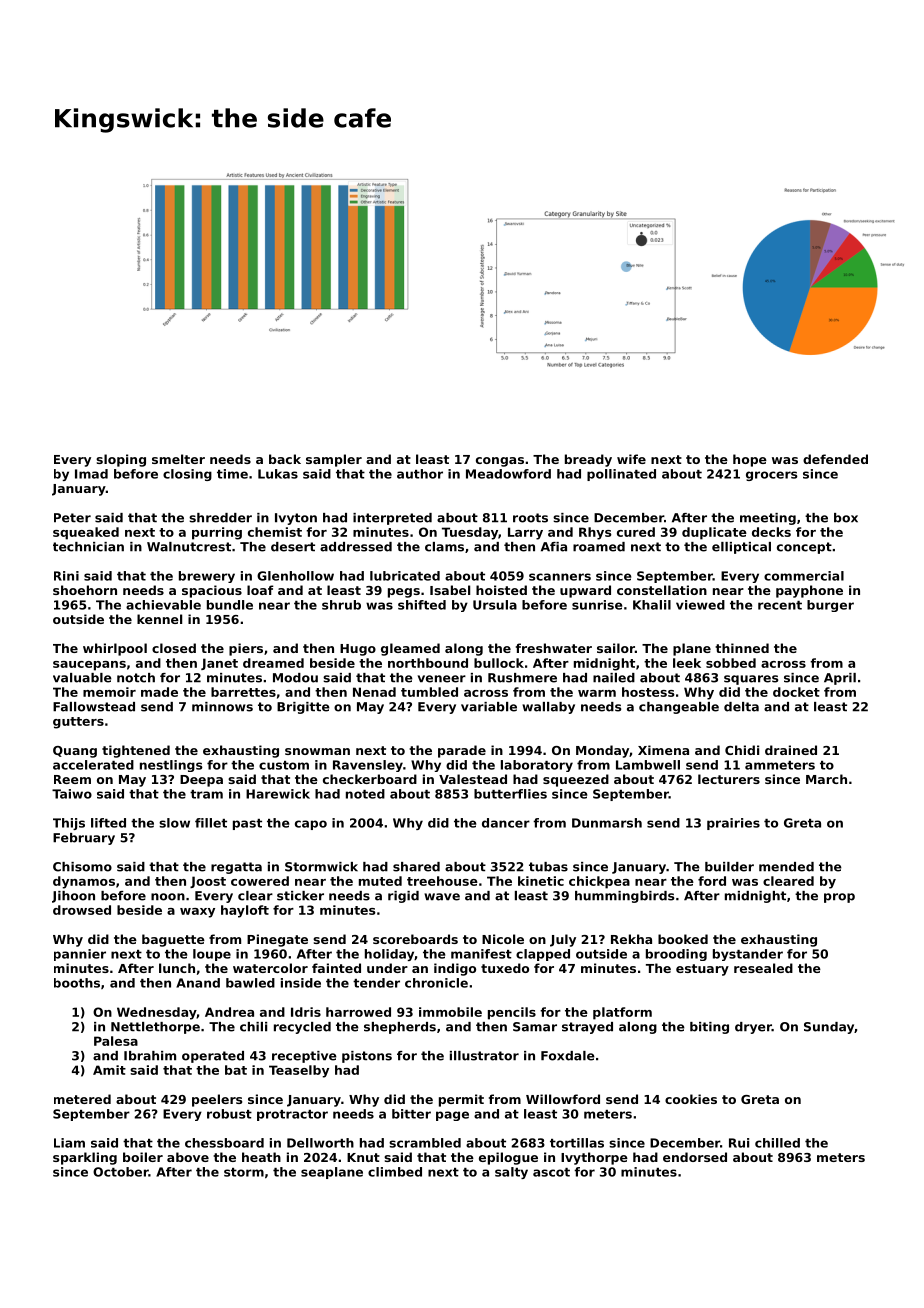 This screenshot has width=924, height=1308. I want to click on Joost, so click(208, 882).
